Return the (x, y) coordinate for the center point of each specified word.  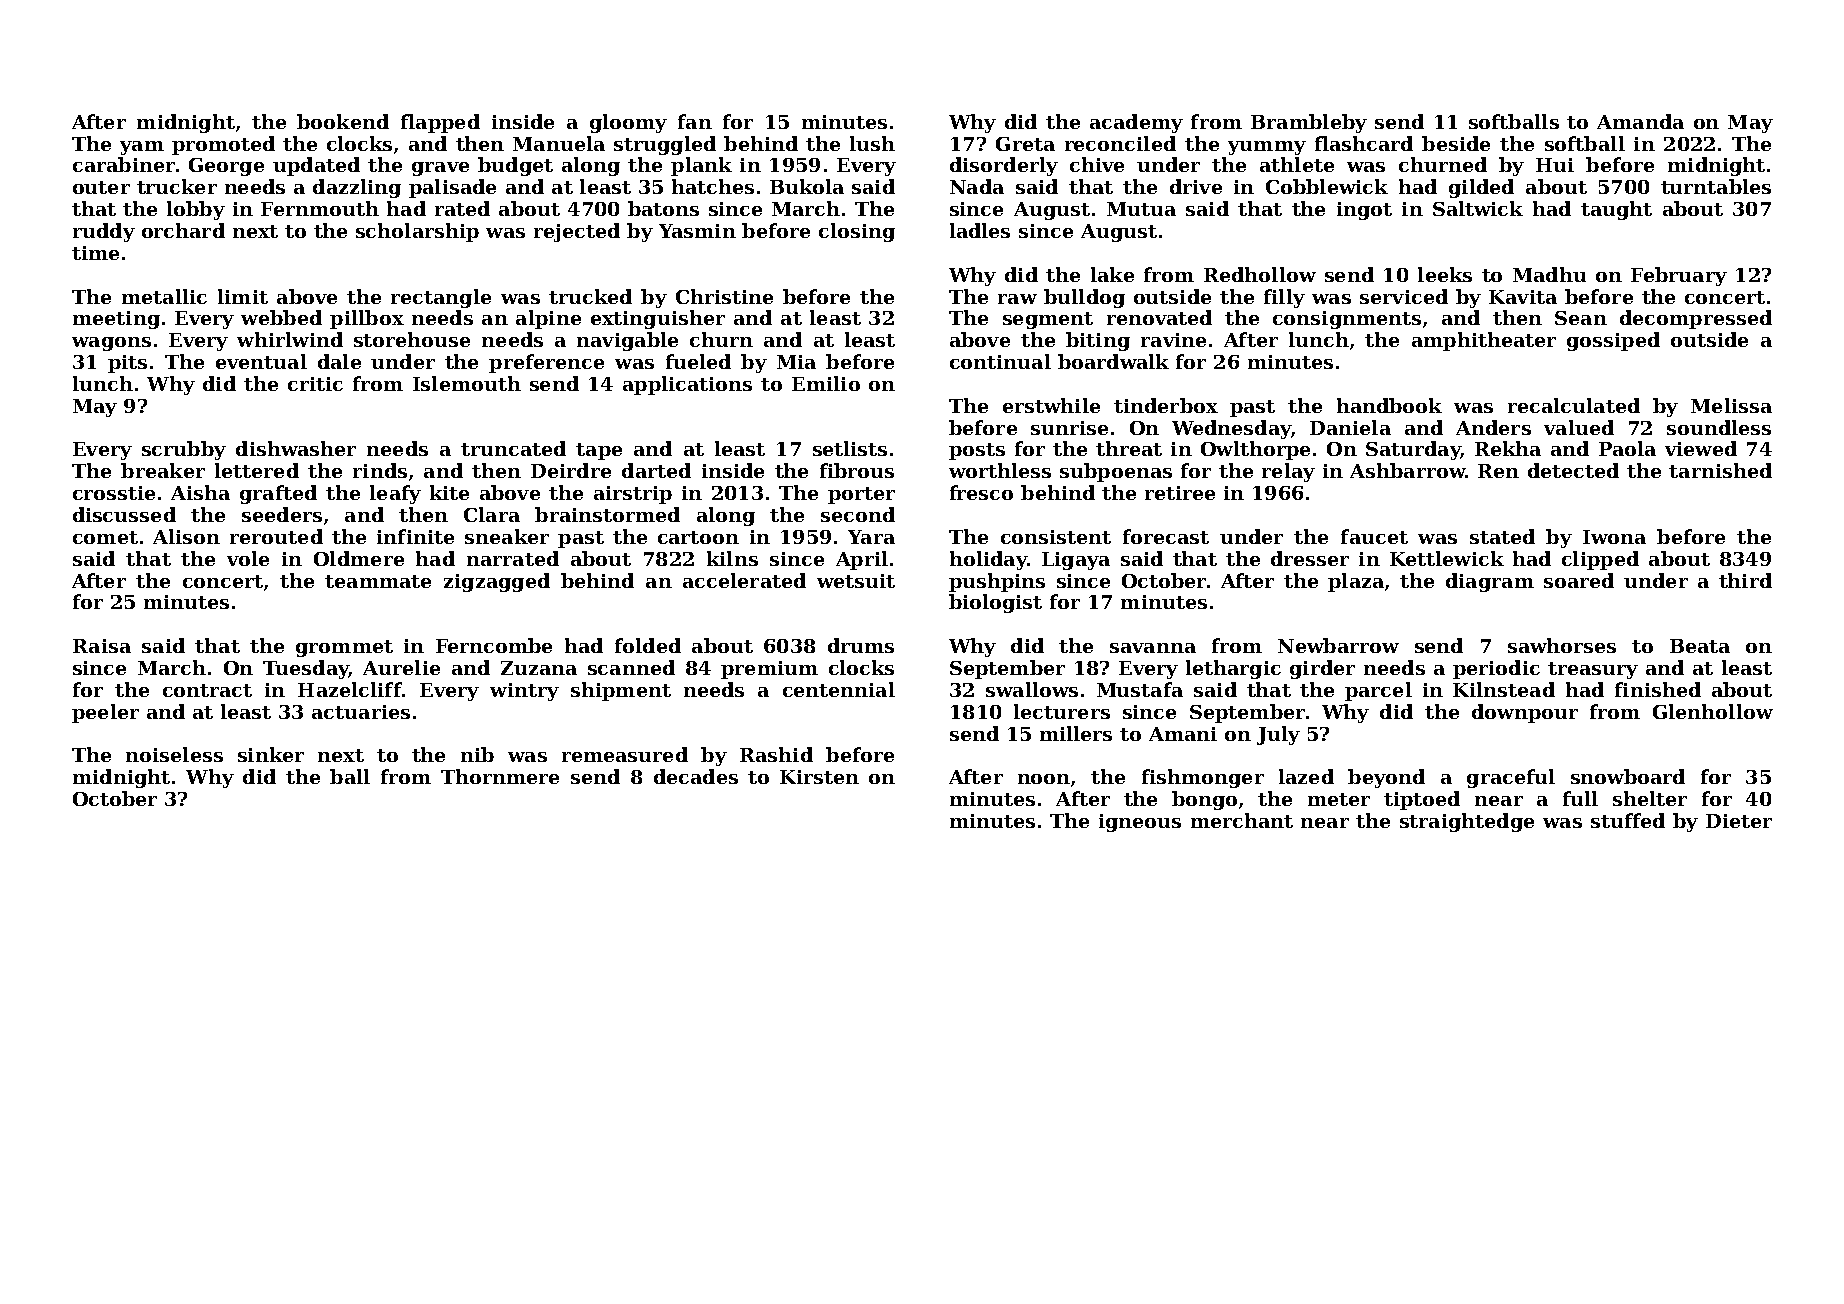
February (1679, 276)
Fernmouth (320, 208)
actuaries (361, 712)
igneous (1140, 823)
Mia (796, 362)
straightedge (1467, 822)
